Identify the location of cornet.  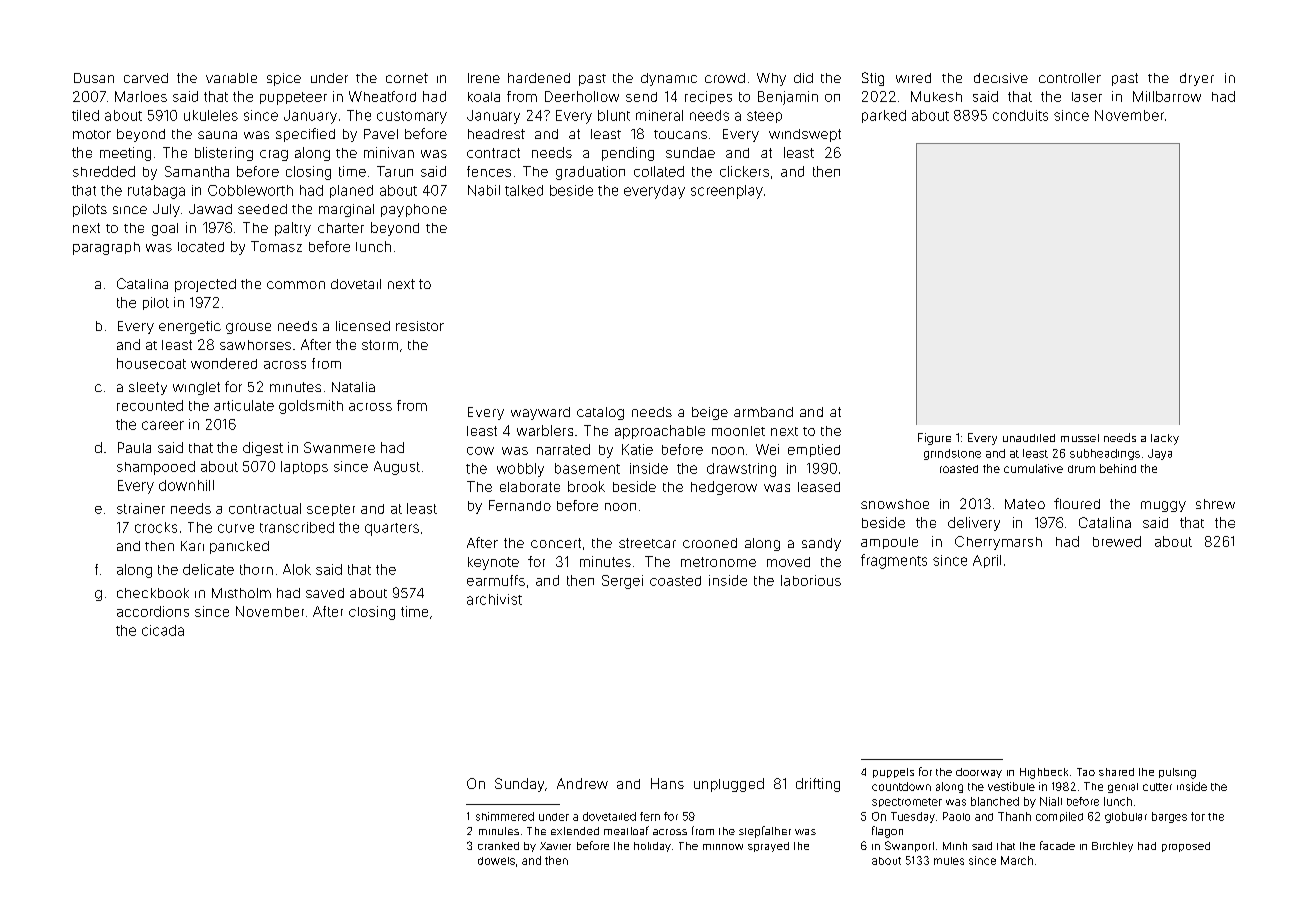
(407, 78).
